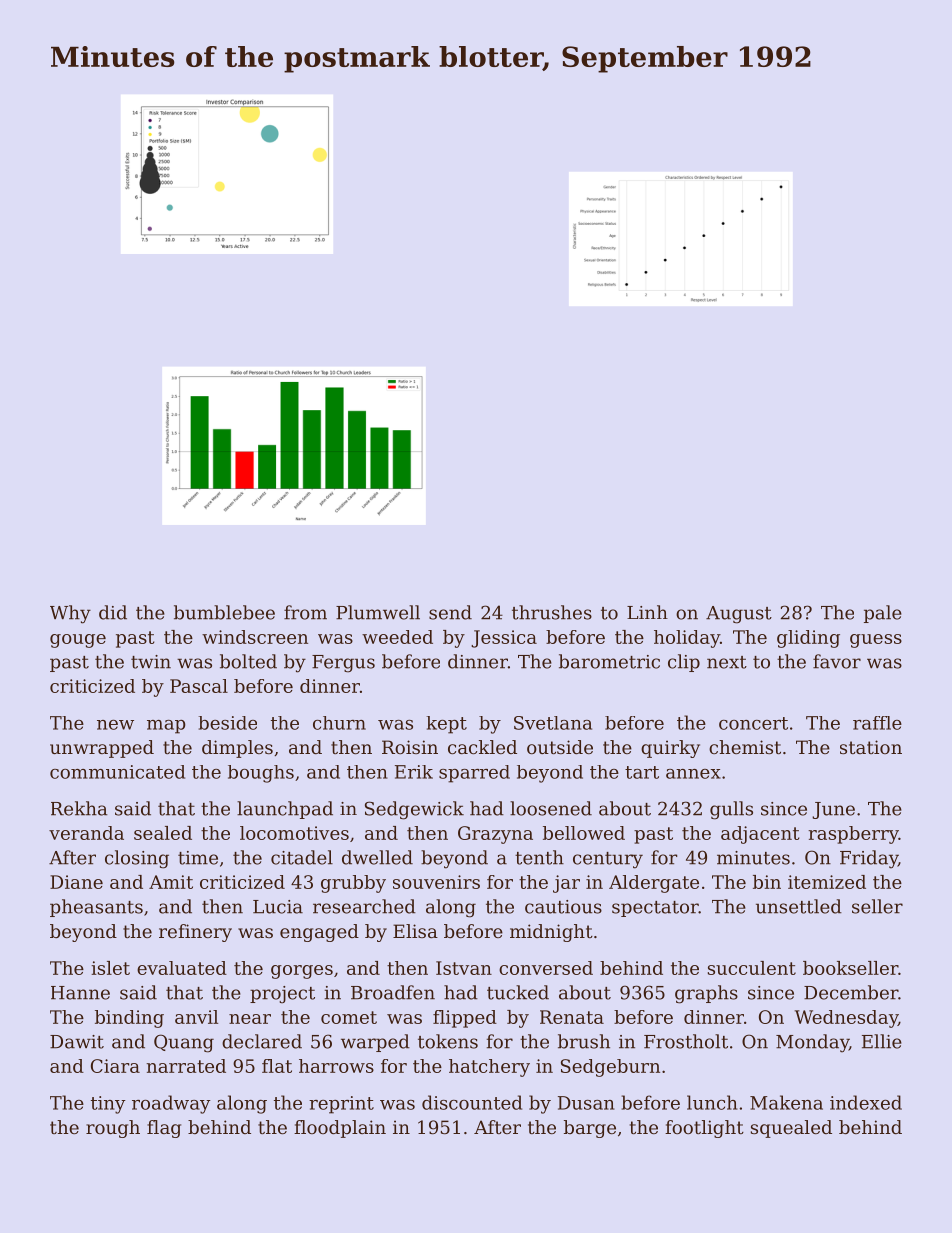  I want to click on beside, so click(227, 723).
